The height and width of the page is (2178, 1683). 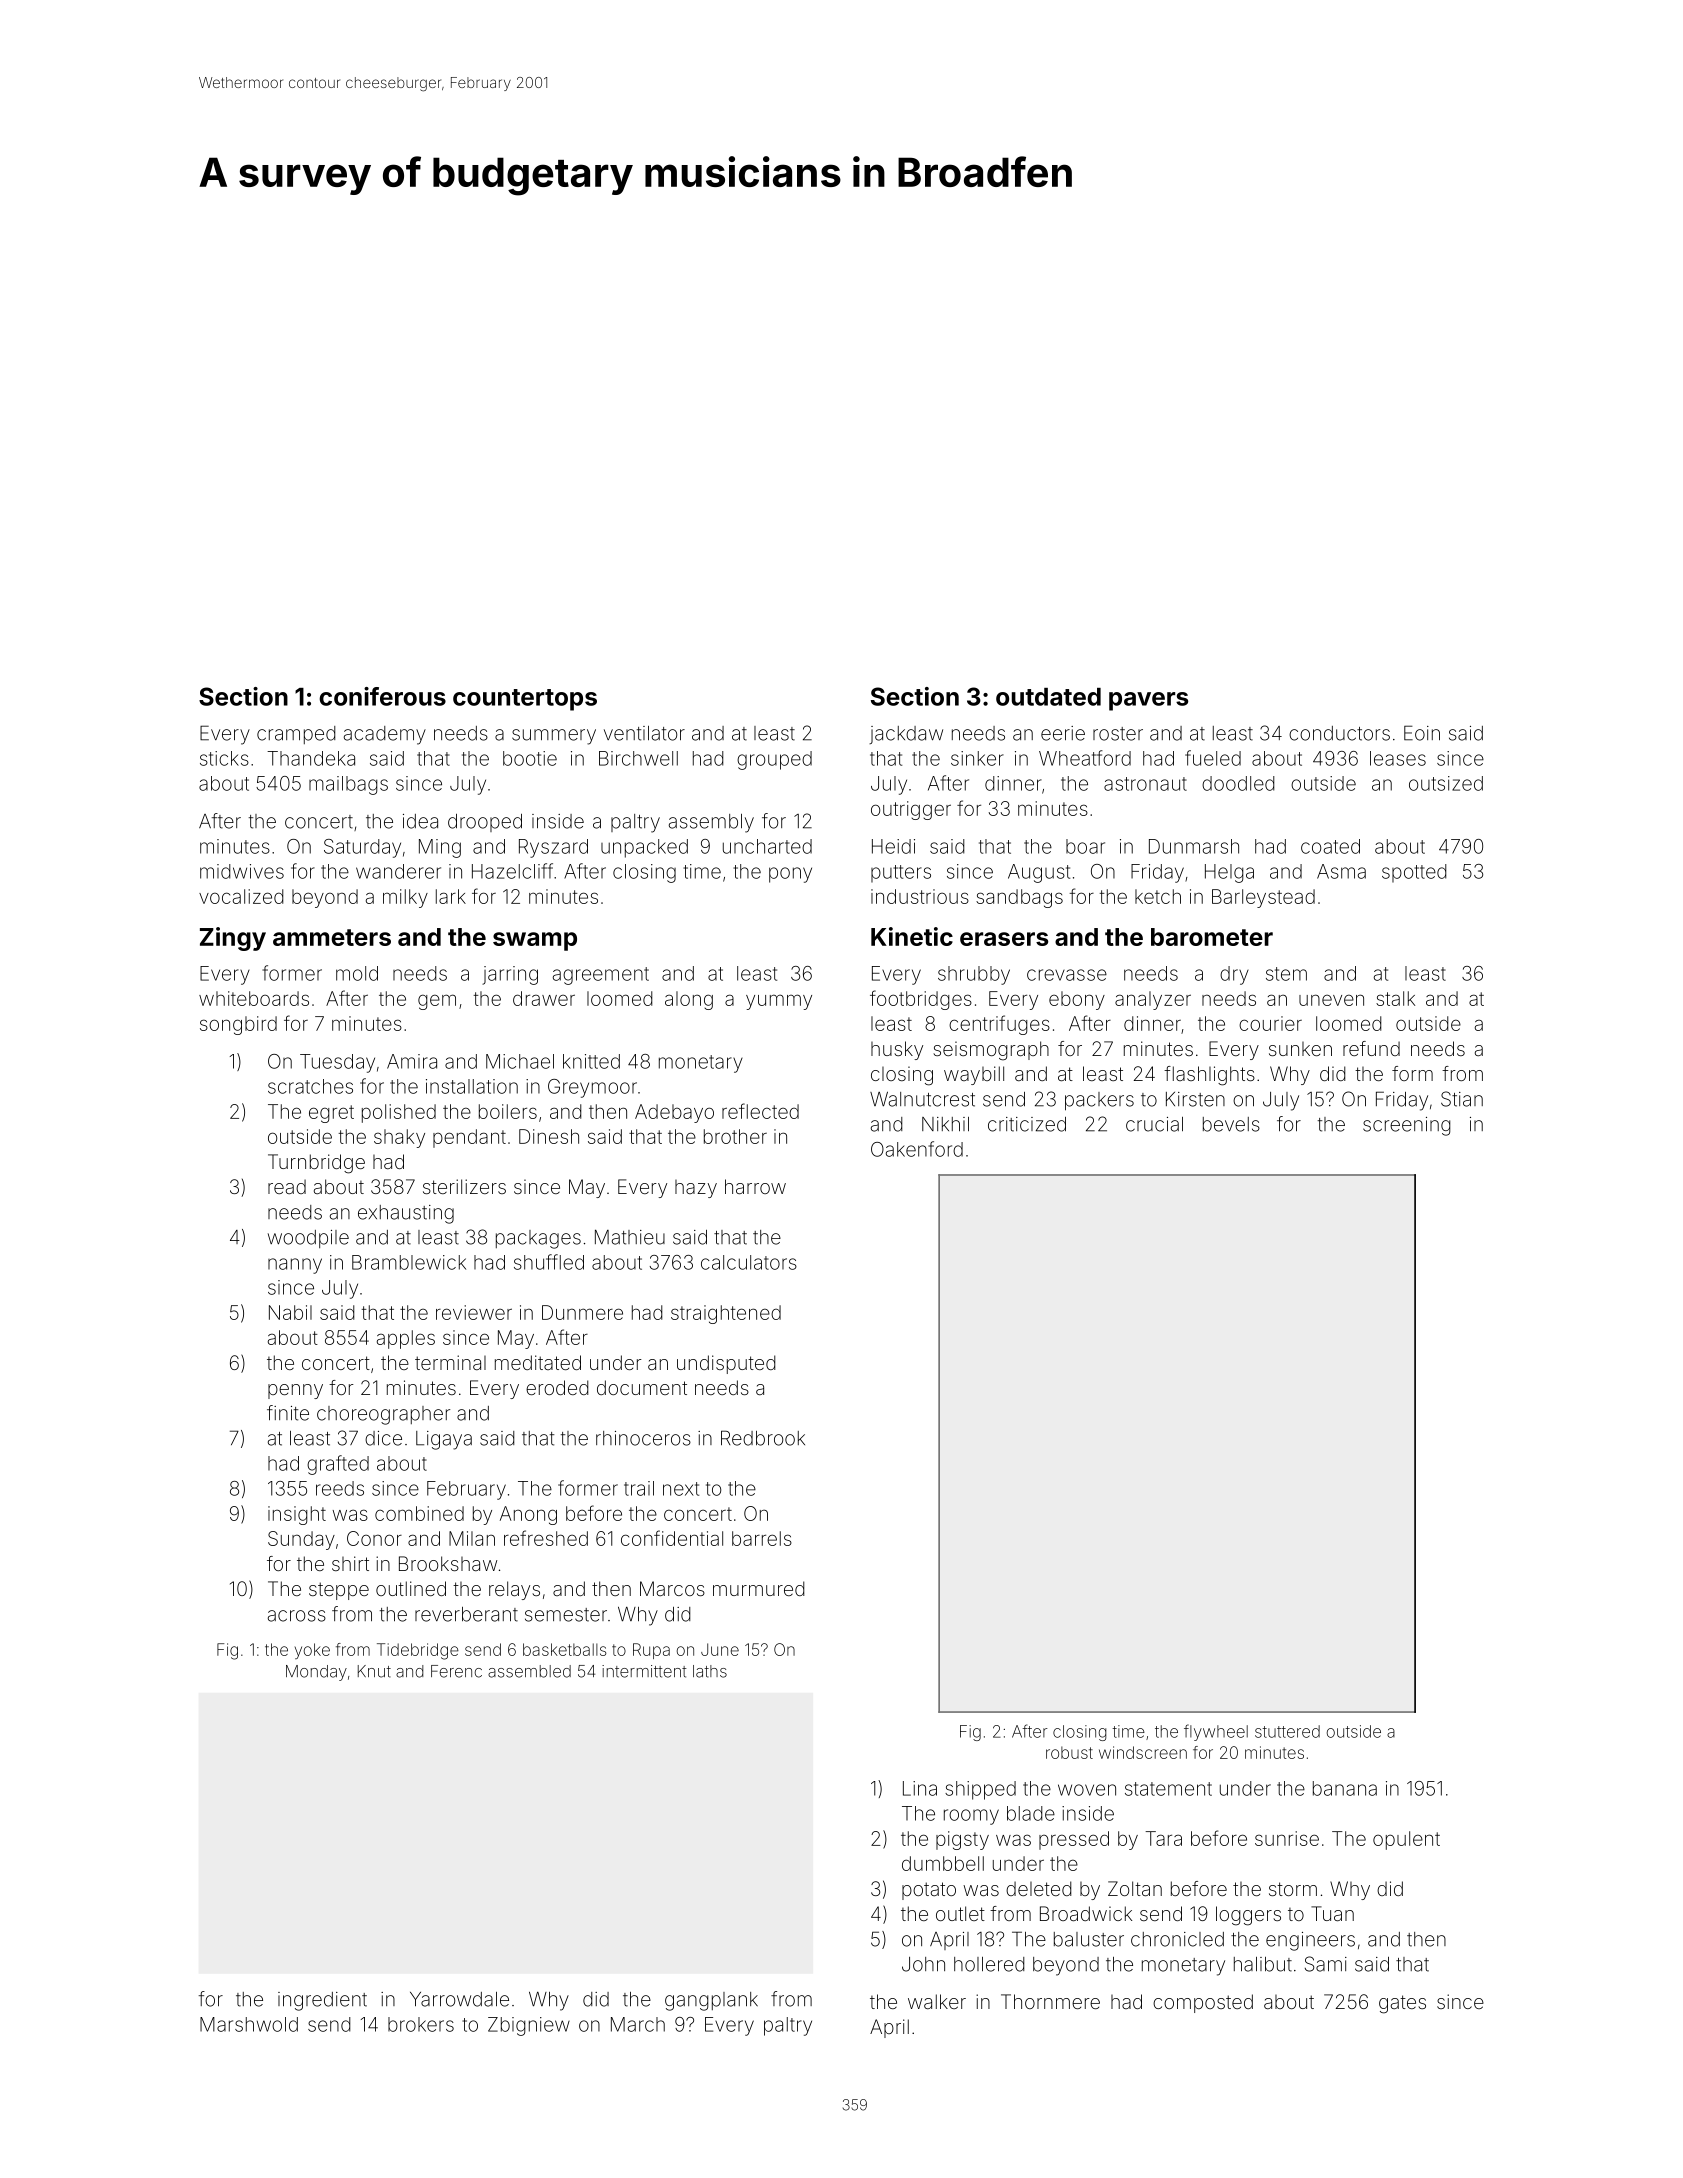 I want to click on coniferous, so click(x=382, y=696).
